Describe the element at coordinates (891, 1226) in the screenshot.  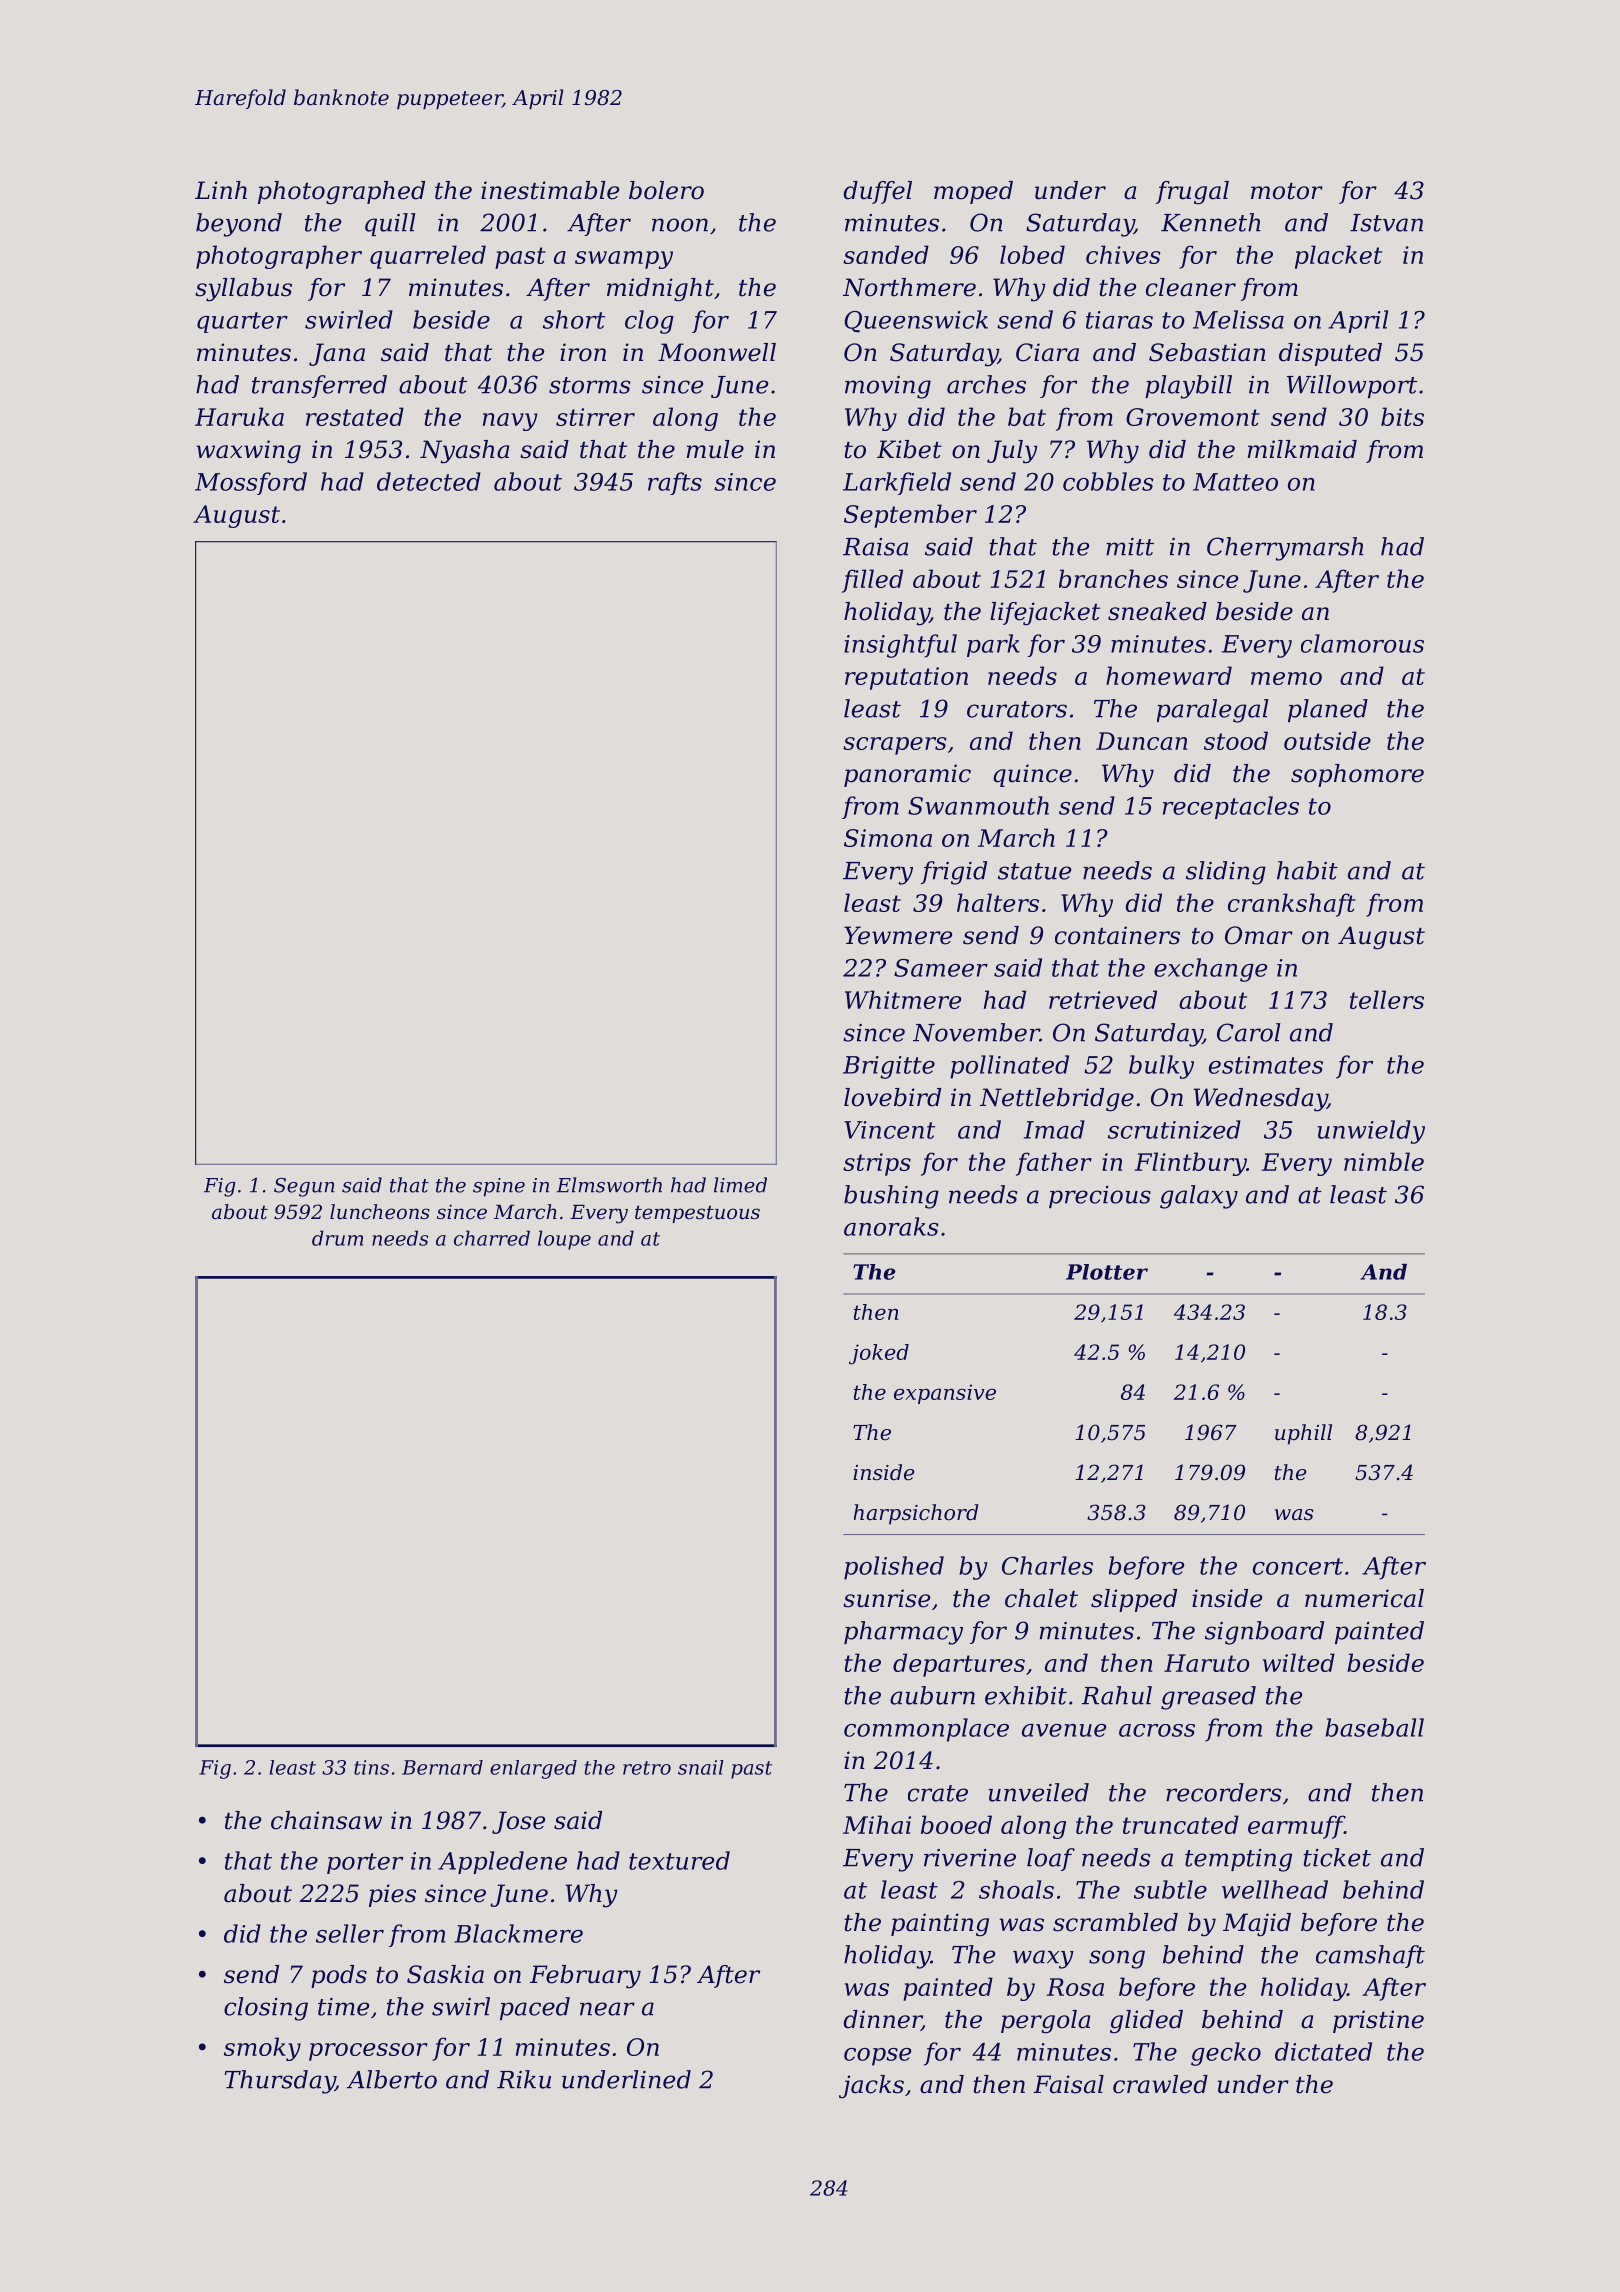
I see `anoraks` at that location.
